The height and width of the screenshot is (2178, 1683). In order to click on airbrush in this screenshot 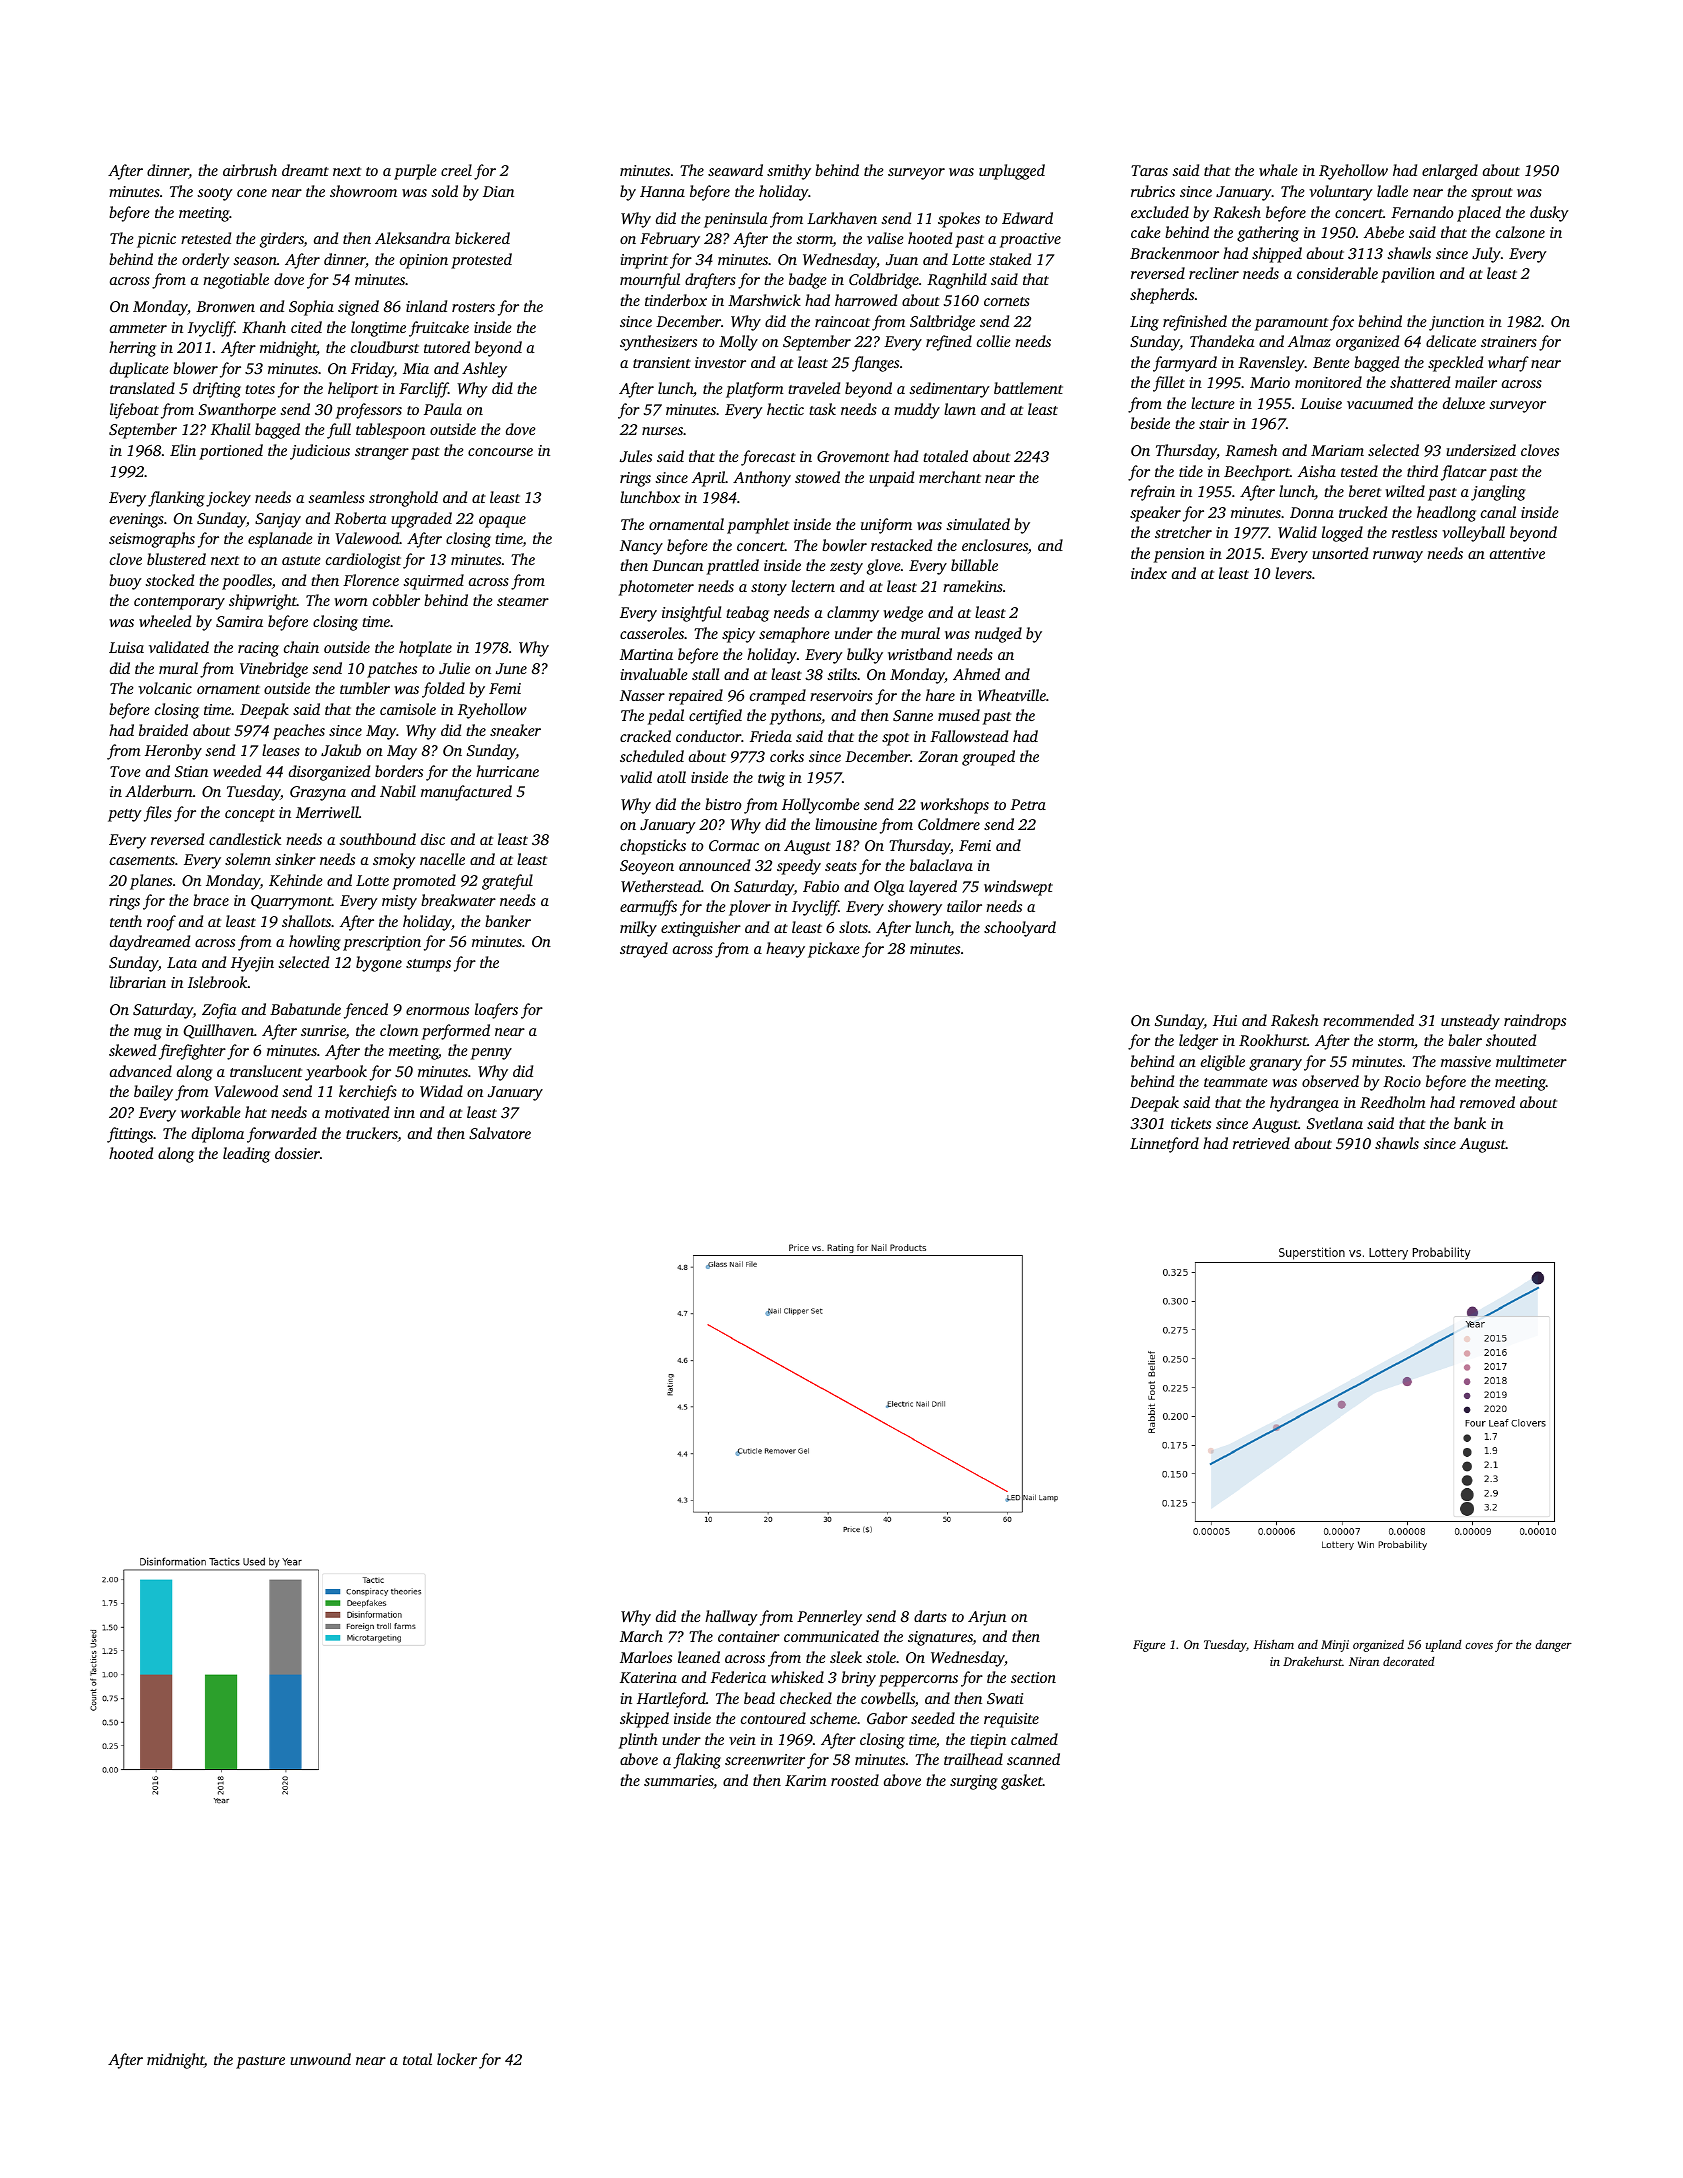, I will do `click(250, 170)`.
